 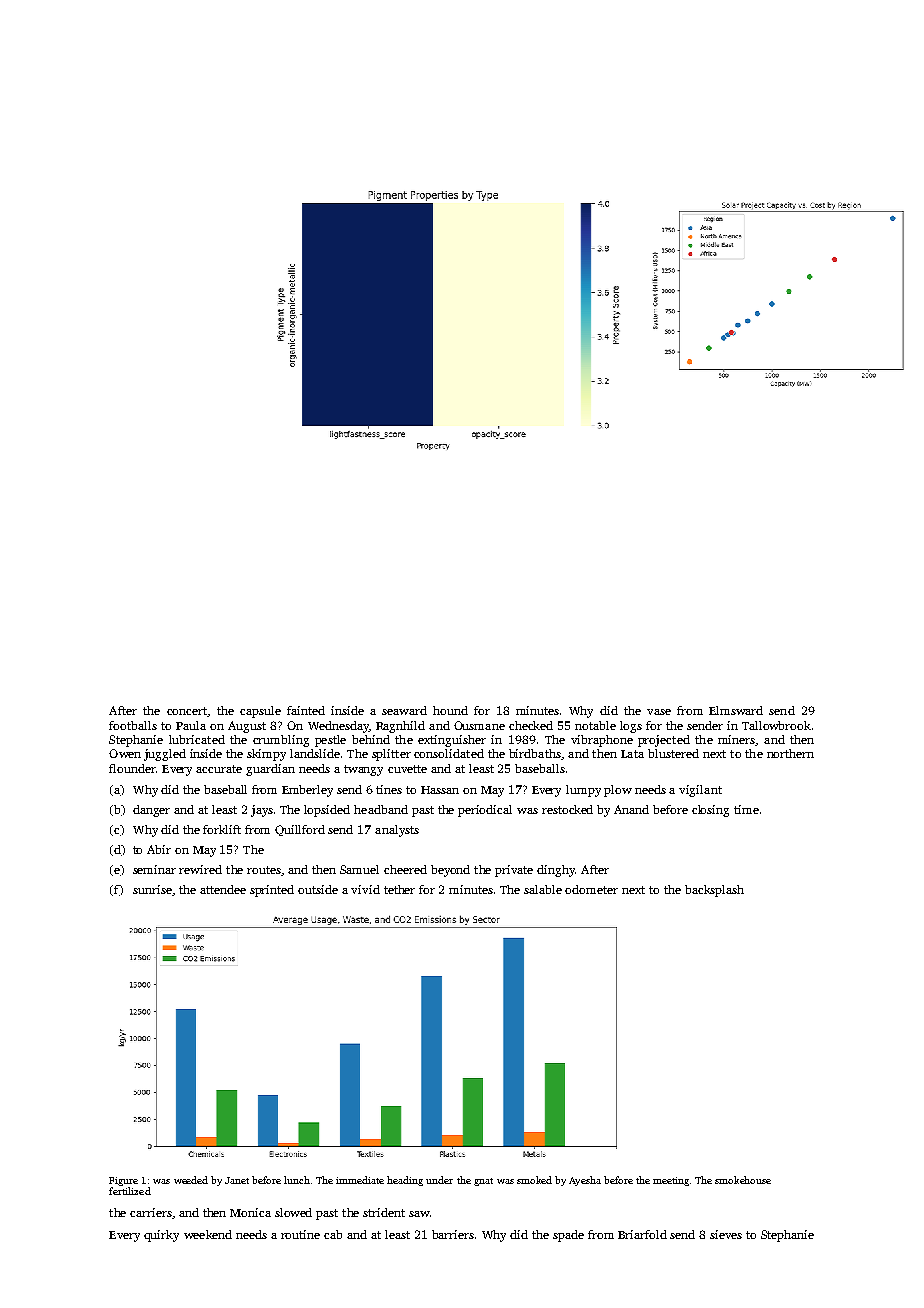 What do you see at coordinates (365, 889) in the document?
I see `vivid` at bounding box center [365, 889].
